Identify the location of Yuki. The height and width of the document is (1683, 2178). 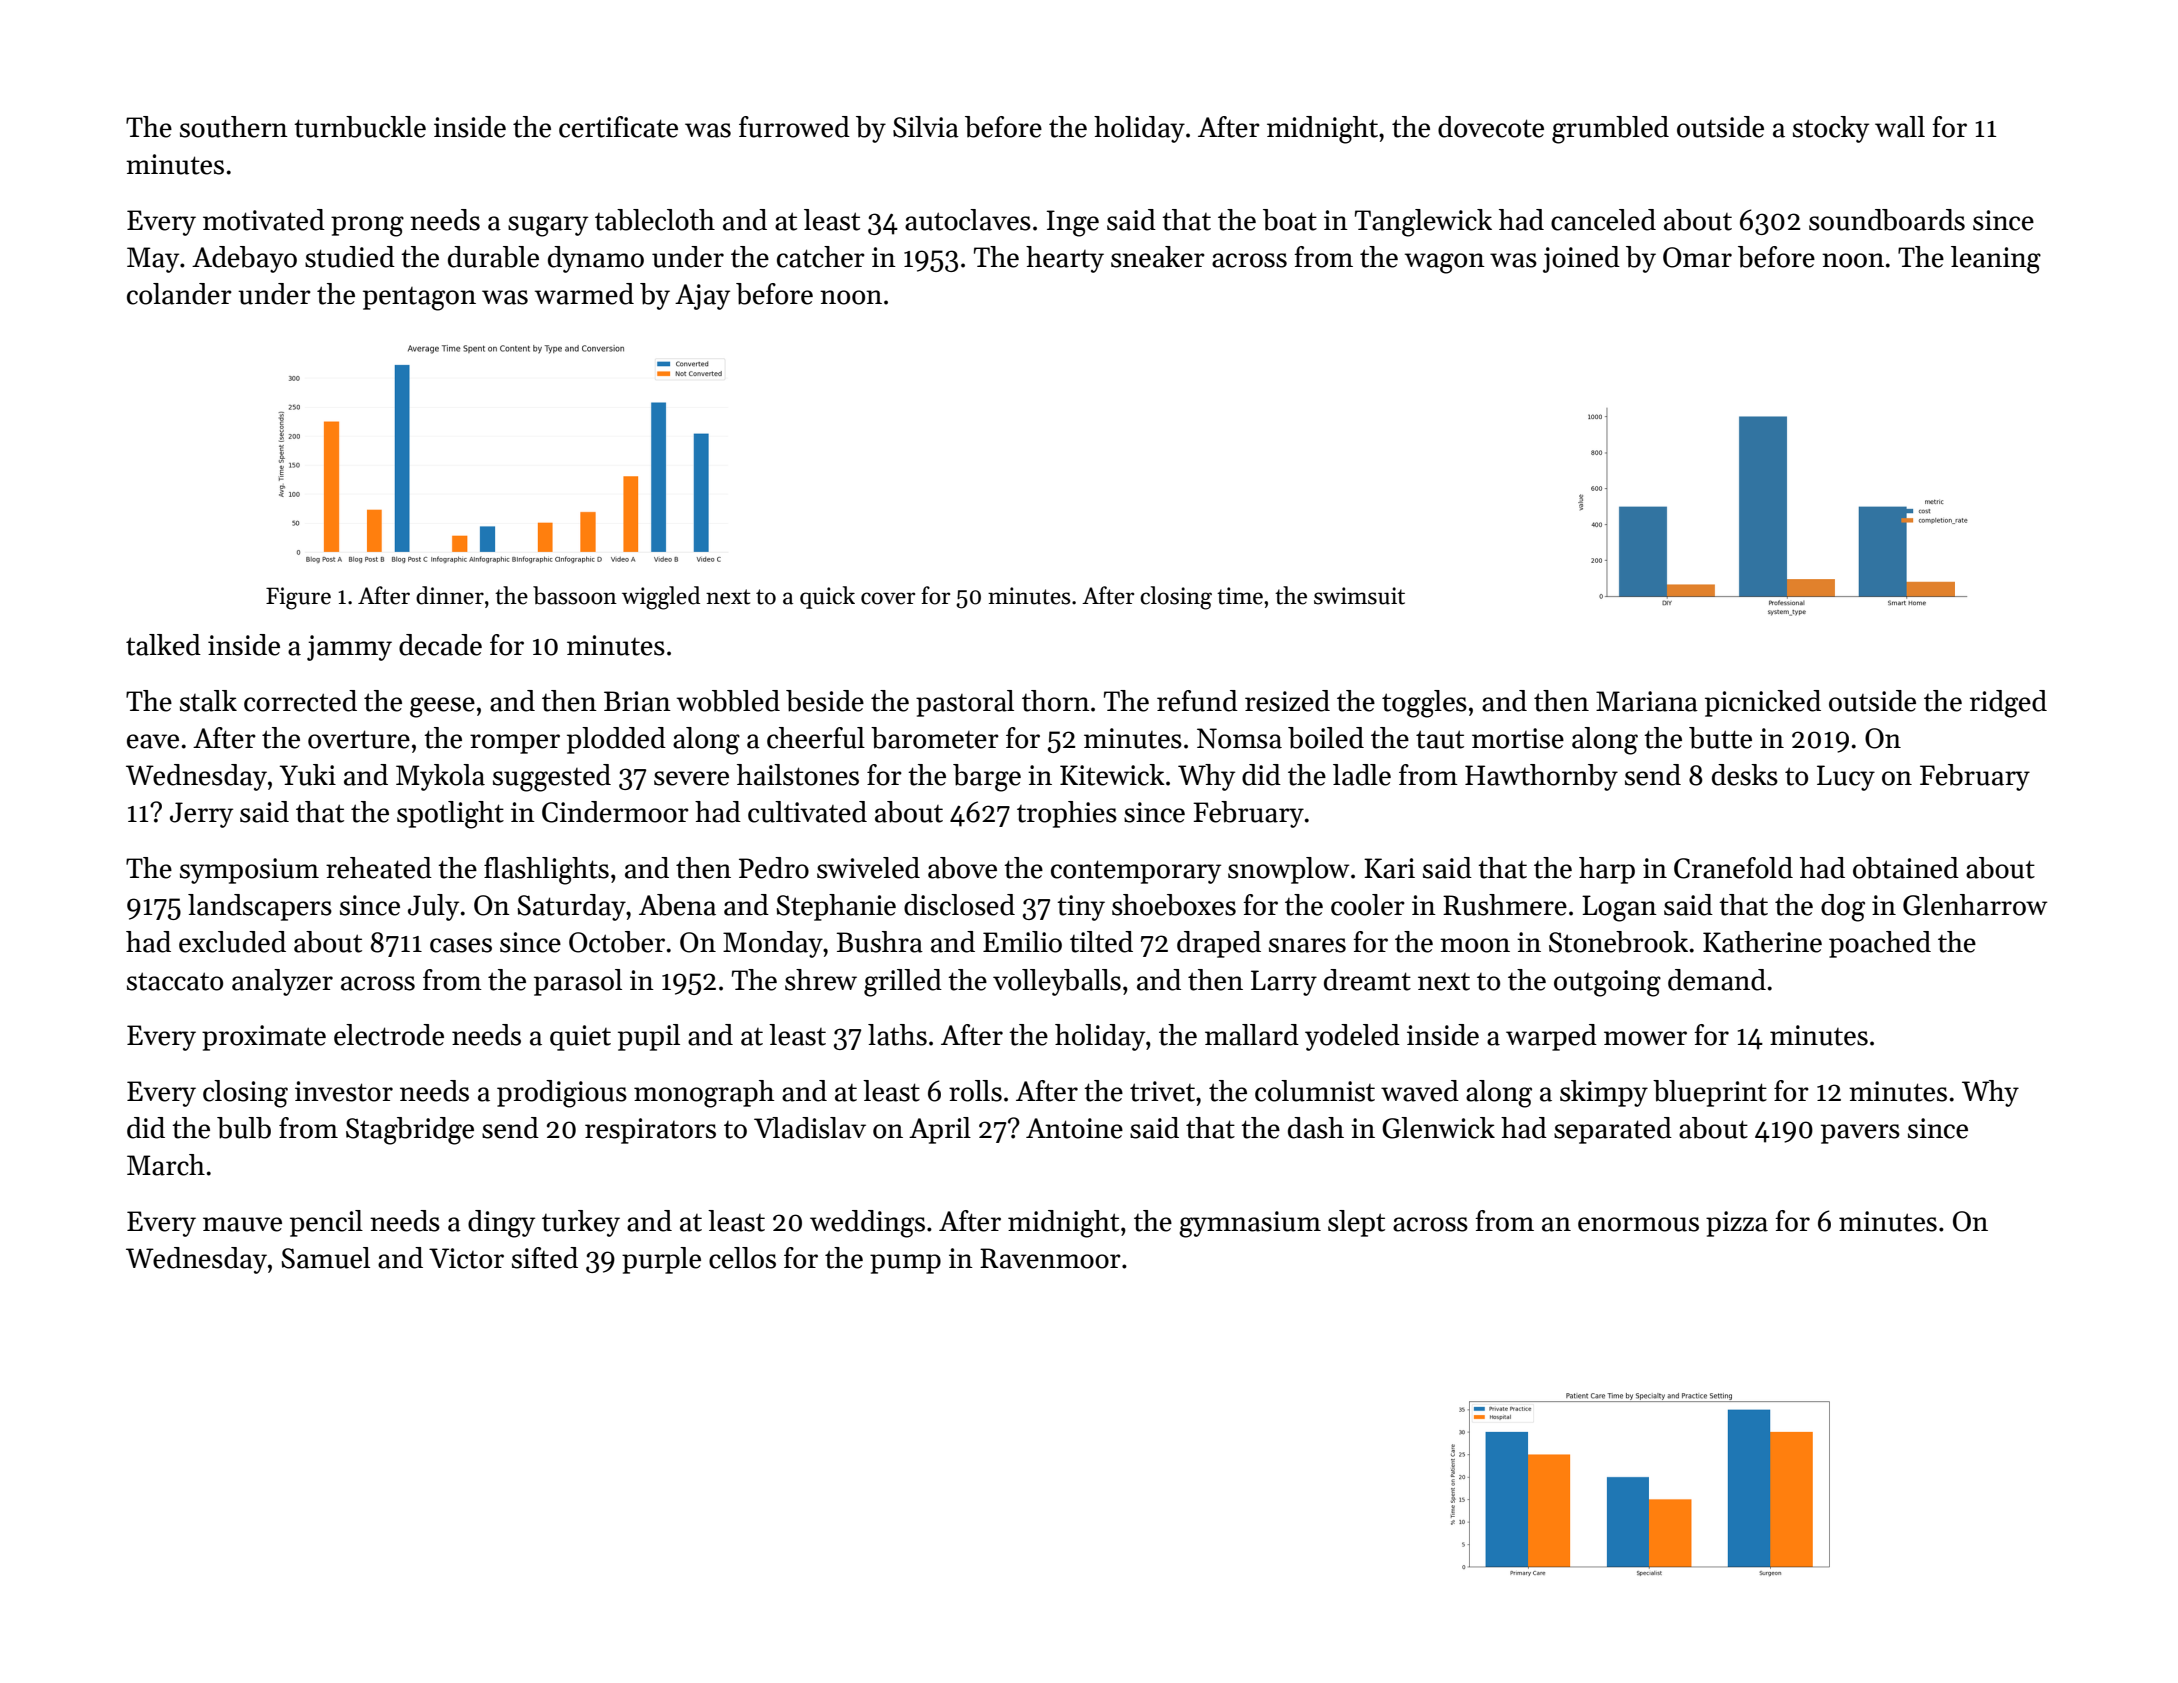
(308, 775).
